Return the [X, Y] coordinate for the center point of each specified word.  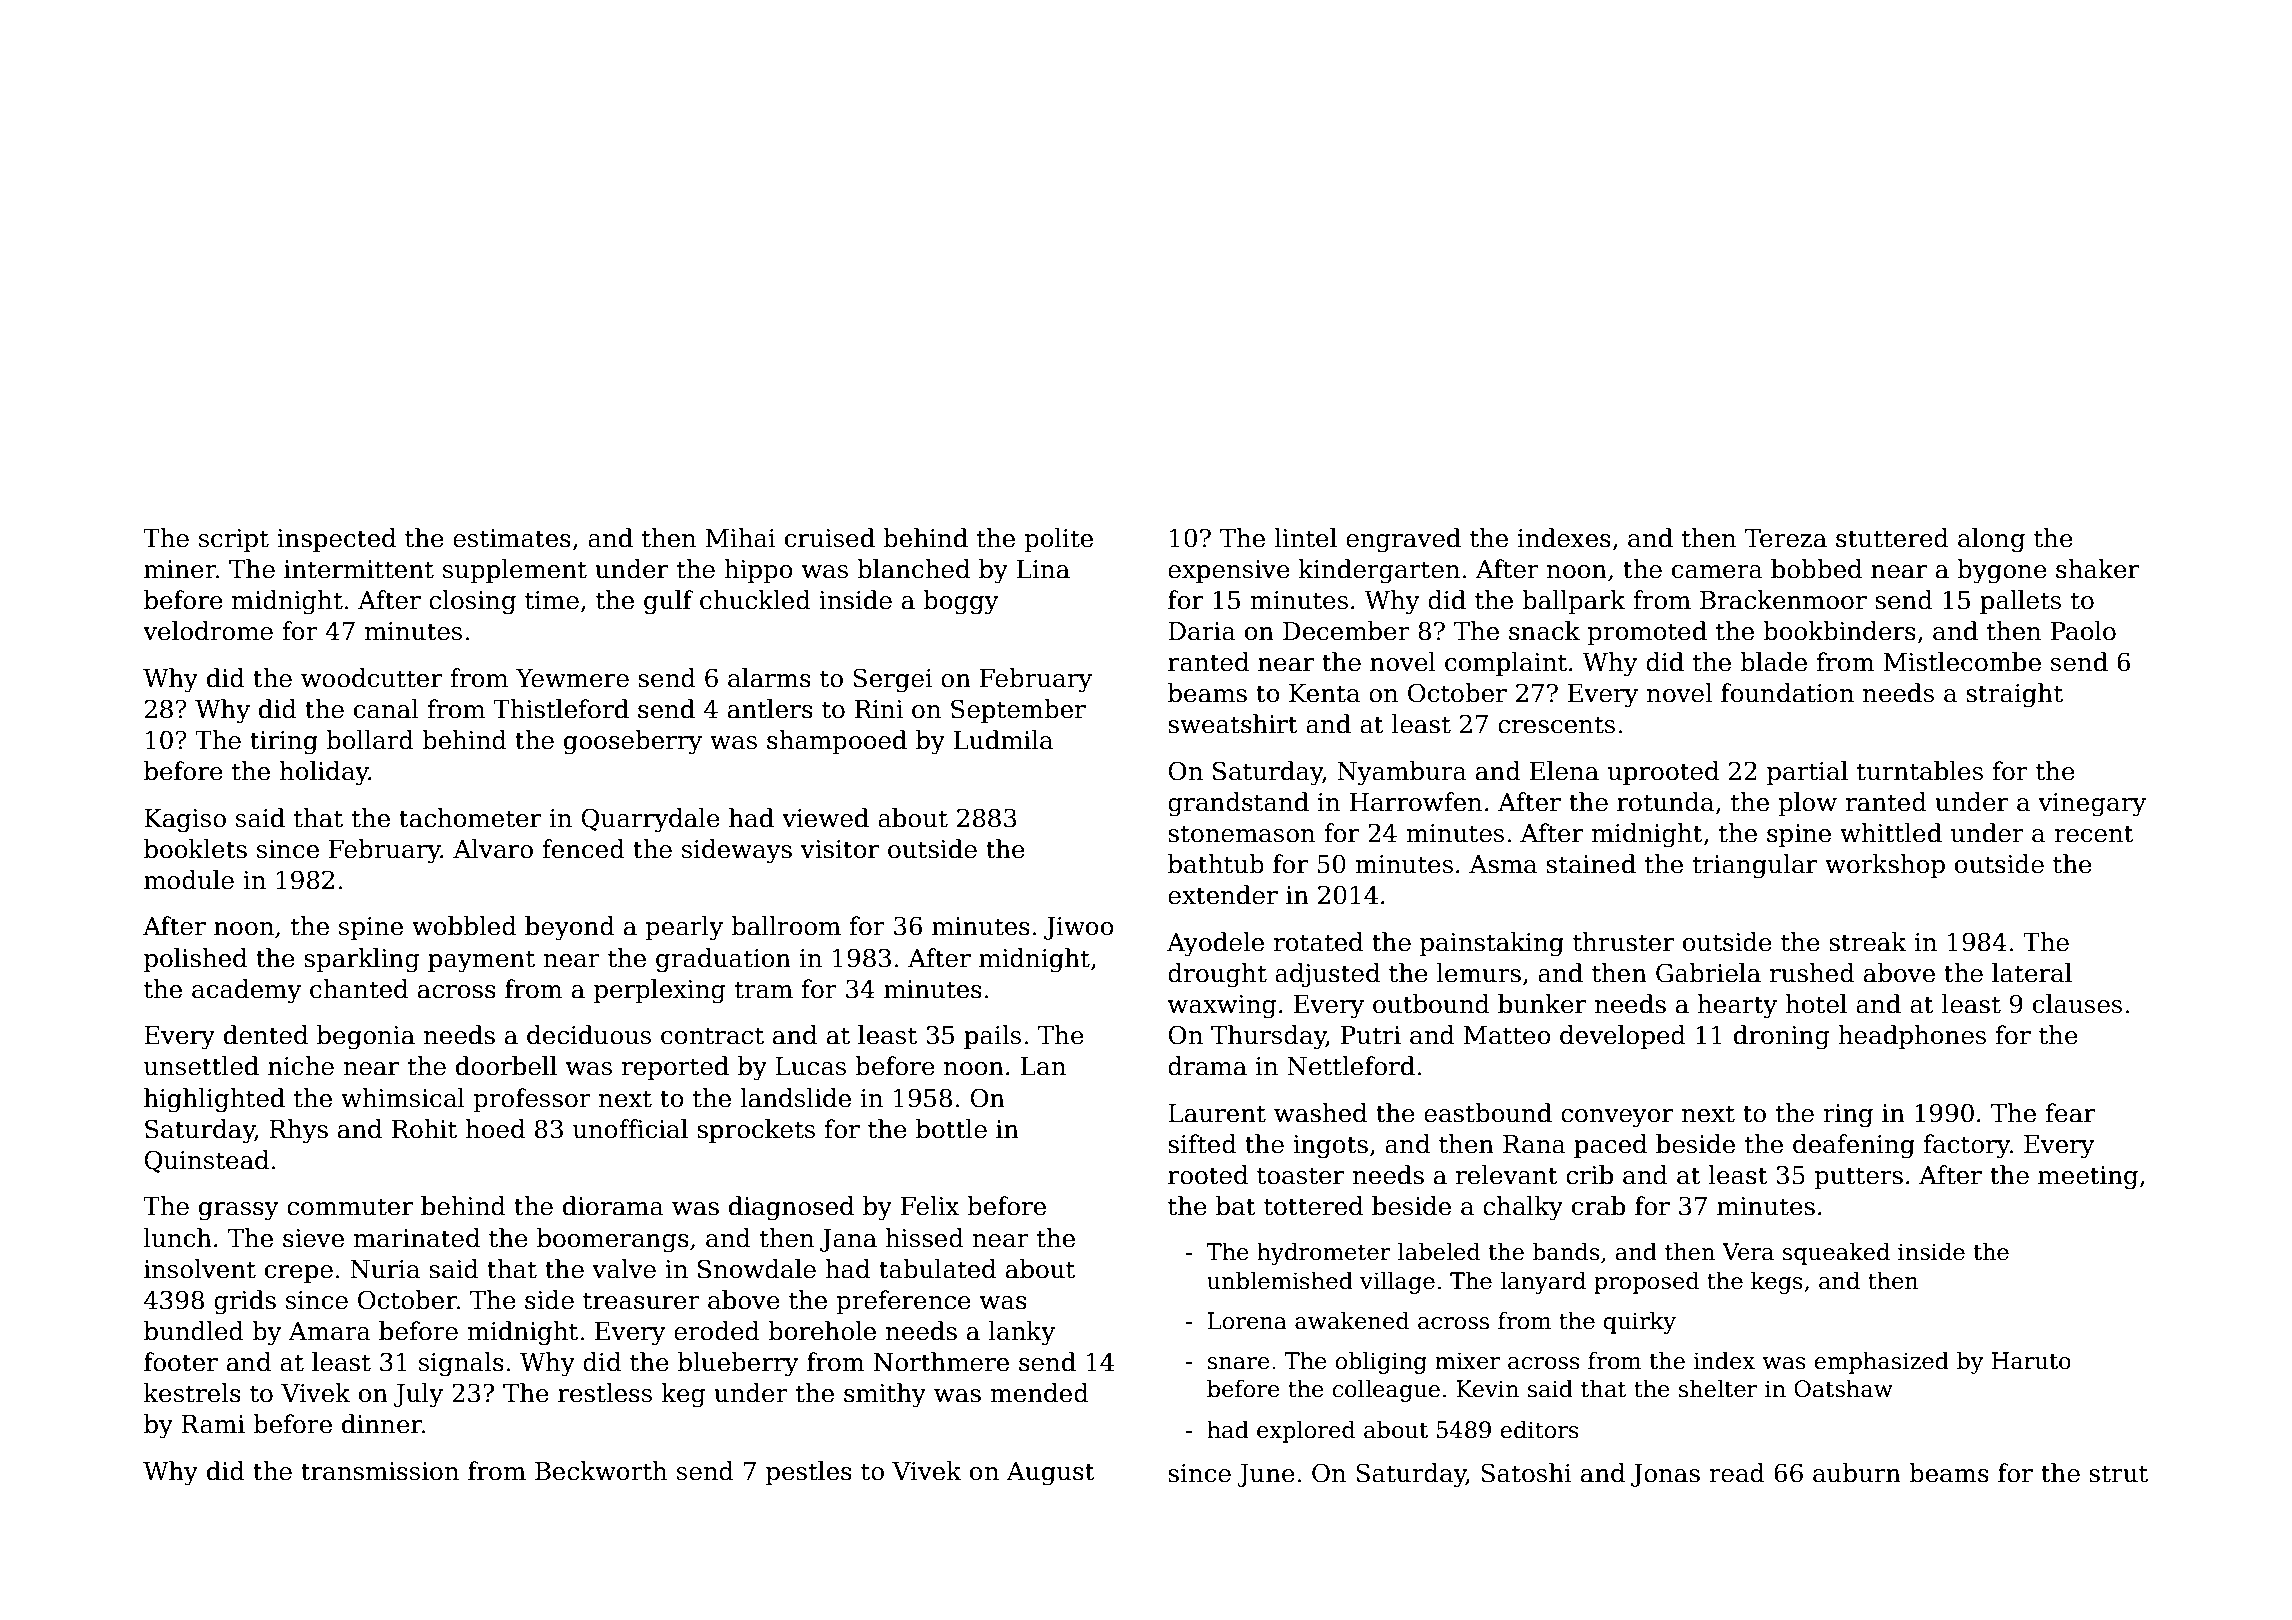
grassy [239, 1211]
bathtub [1216, 864]
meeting [2088, 1178]
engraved [1403, 540]
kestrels [192, 1393]
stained [1591, 864]
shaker [2097, 569]
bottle [951, 1129]
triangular [1755, 866]
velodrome [208, 631]
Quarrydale [650, 820]
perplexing [659, 991]
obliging [1381, 1362]
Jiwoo [1079, 928]
